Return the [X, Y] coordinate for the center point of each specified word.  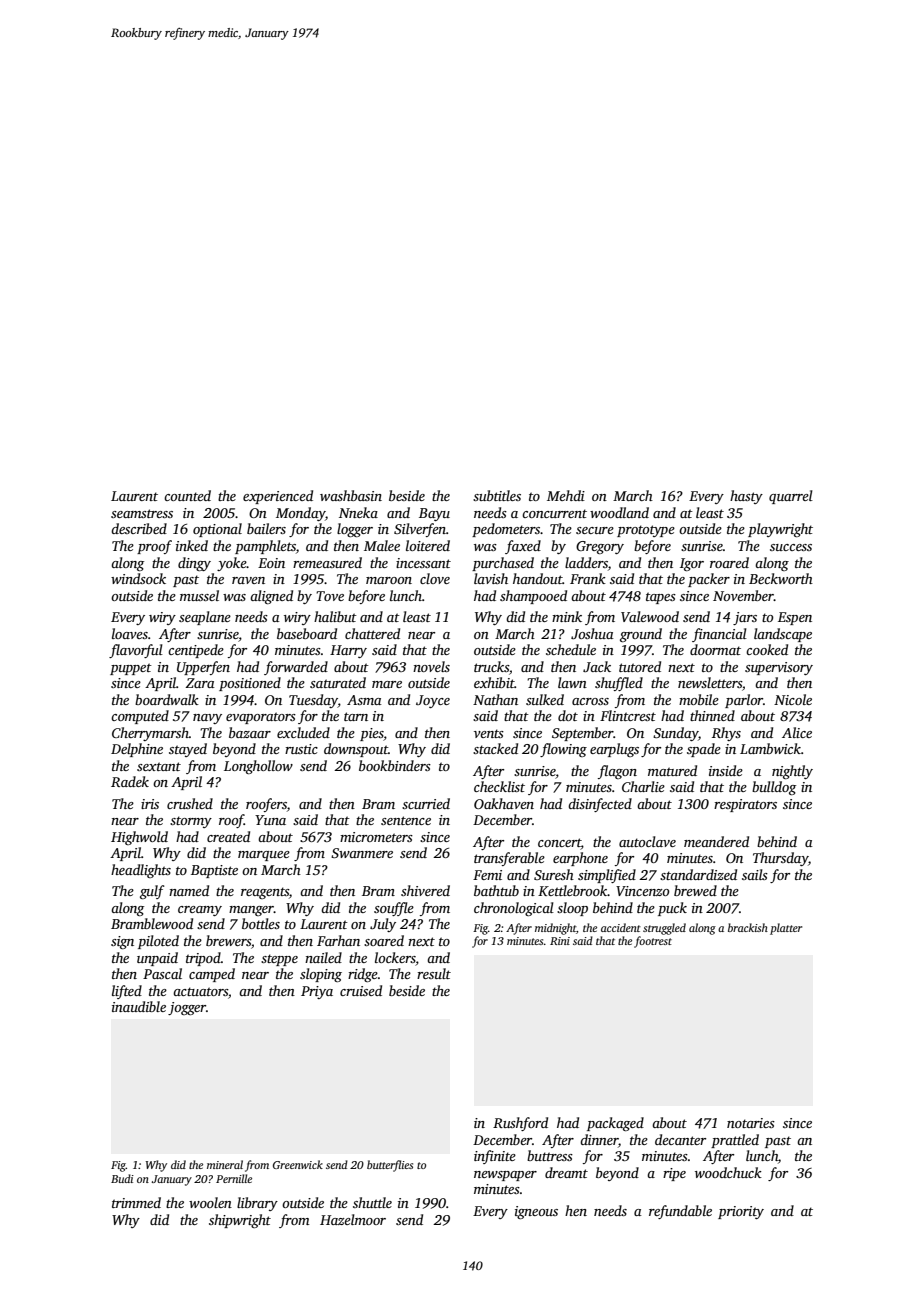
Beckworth [781, 578]
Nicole [793, 699]
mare [387, 684]
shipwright [240, 1221]
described [139, 528]
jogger [187, 1008]
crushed [190, 803]
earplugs [614, 750]
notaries [751, 1123]
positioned [250, 684]
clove [435, 578]
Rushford [520, 1124]
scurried [426, 803]
